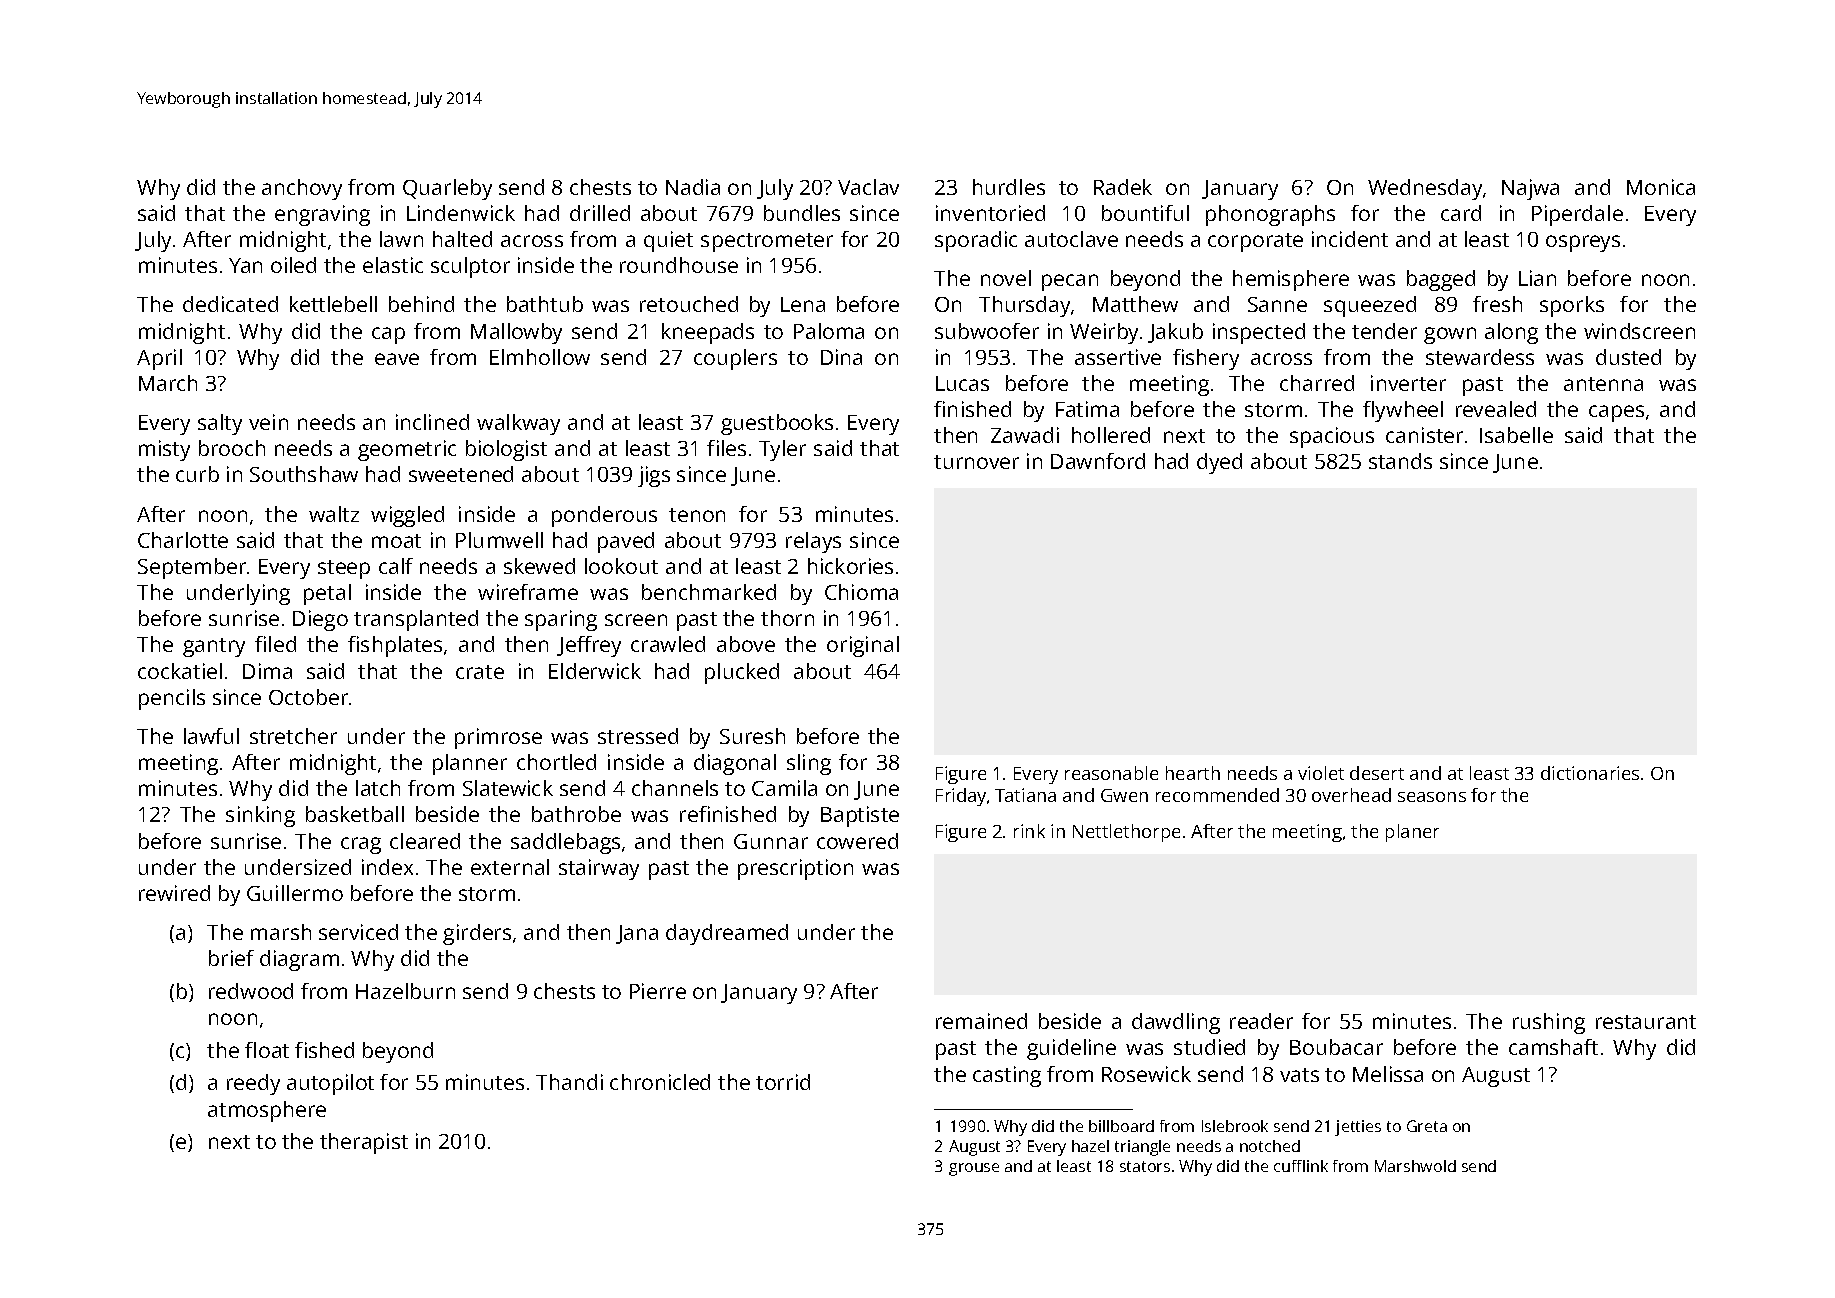 The width and height of the image is (1835, 1298). Describe the element at coordinates (1432, 797) in the image. I see `seasons` at that location.
